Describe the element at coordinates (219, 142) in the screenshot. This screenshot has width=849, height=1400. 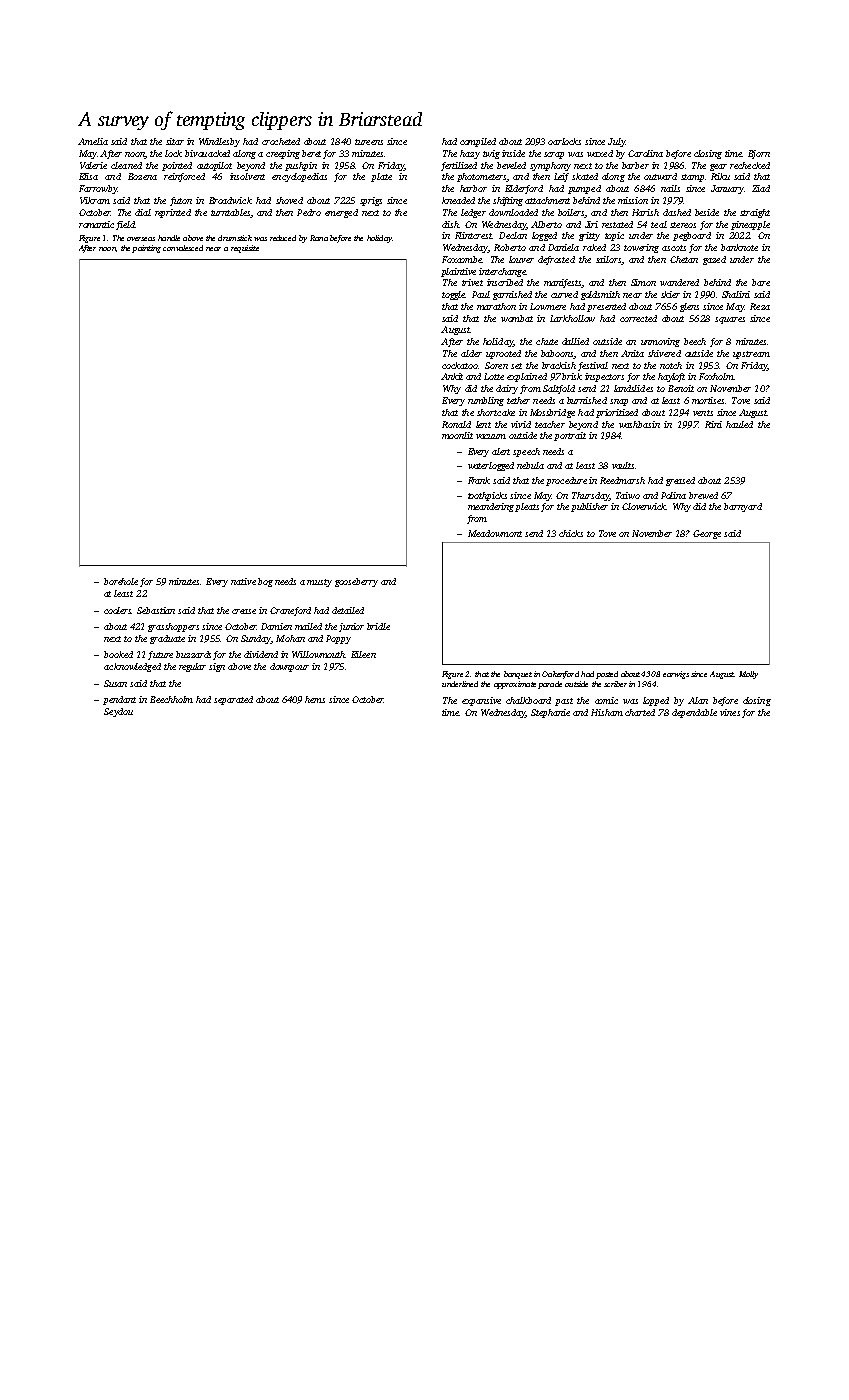
I see `Windlesby` at that location.
